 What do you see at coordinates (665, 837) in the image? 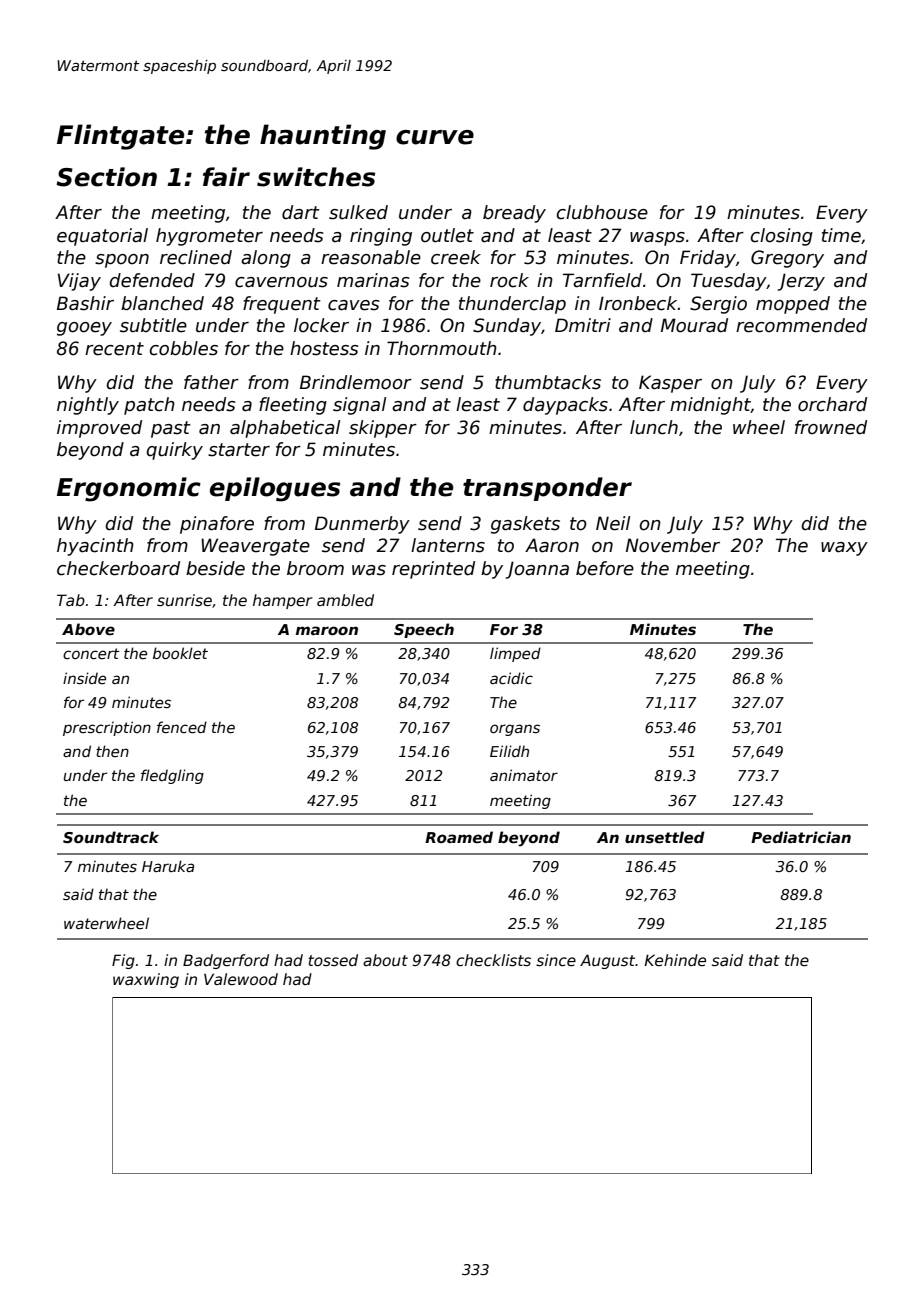
I see `unsettled` at bounding box center [665, 837].
